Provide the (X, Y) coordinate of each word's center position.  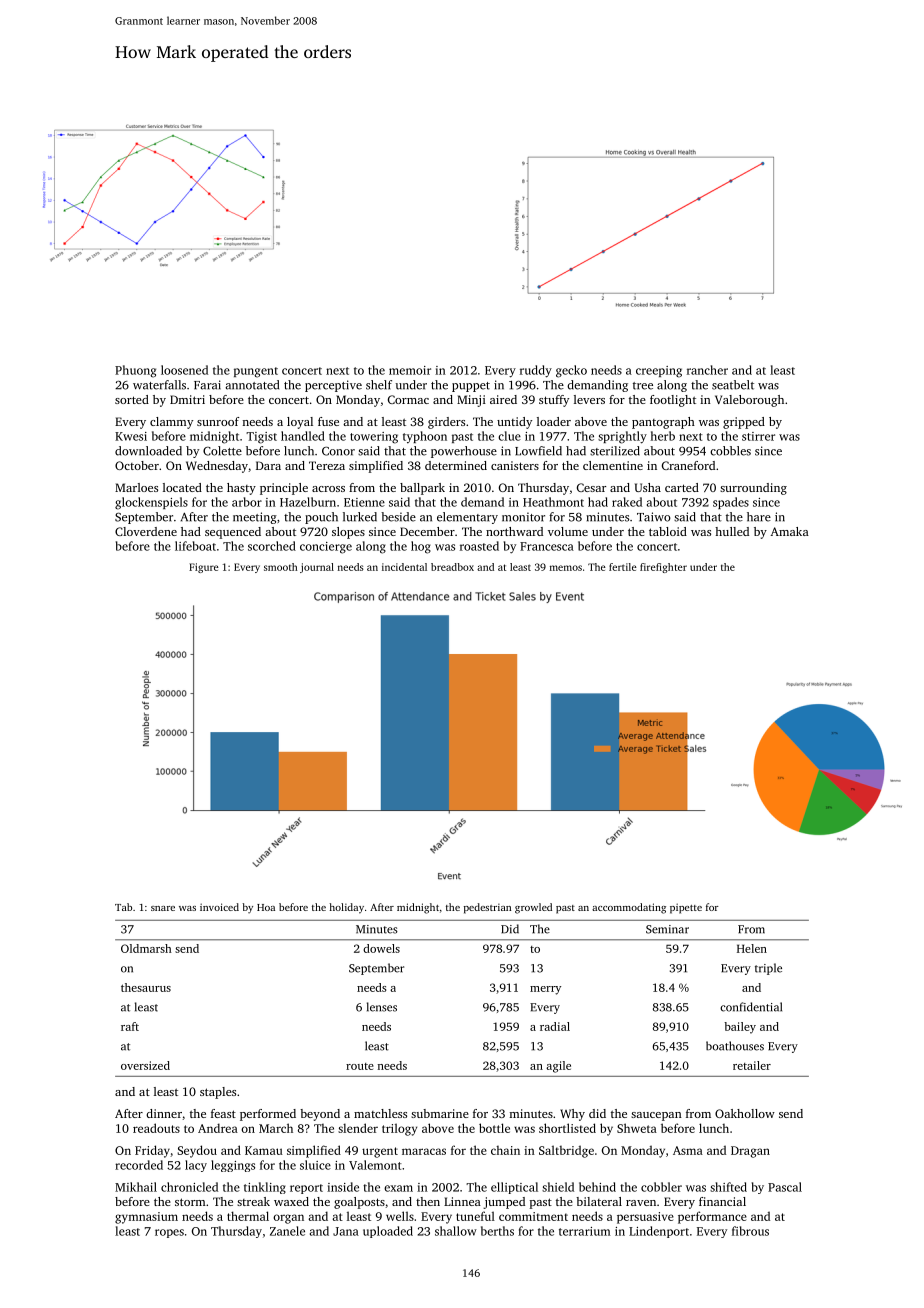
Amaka (789, 531)
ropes (169, 1233)
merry (545, 990)
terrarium (585, 1231)
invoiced (219, 907)
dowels (381, 948)
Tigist (261, 438)
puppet (471, 387)
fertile (623, 567)
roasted (479, 546)
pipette (686, 908)
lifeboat (195, 546)
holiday (346, 908)
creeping (659, 372)
